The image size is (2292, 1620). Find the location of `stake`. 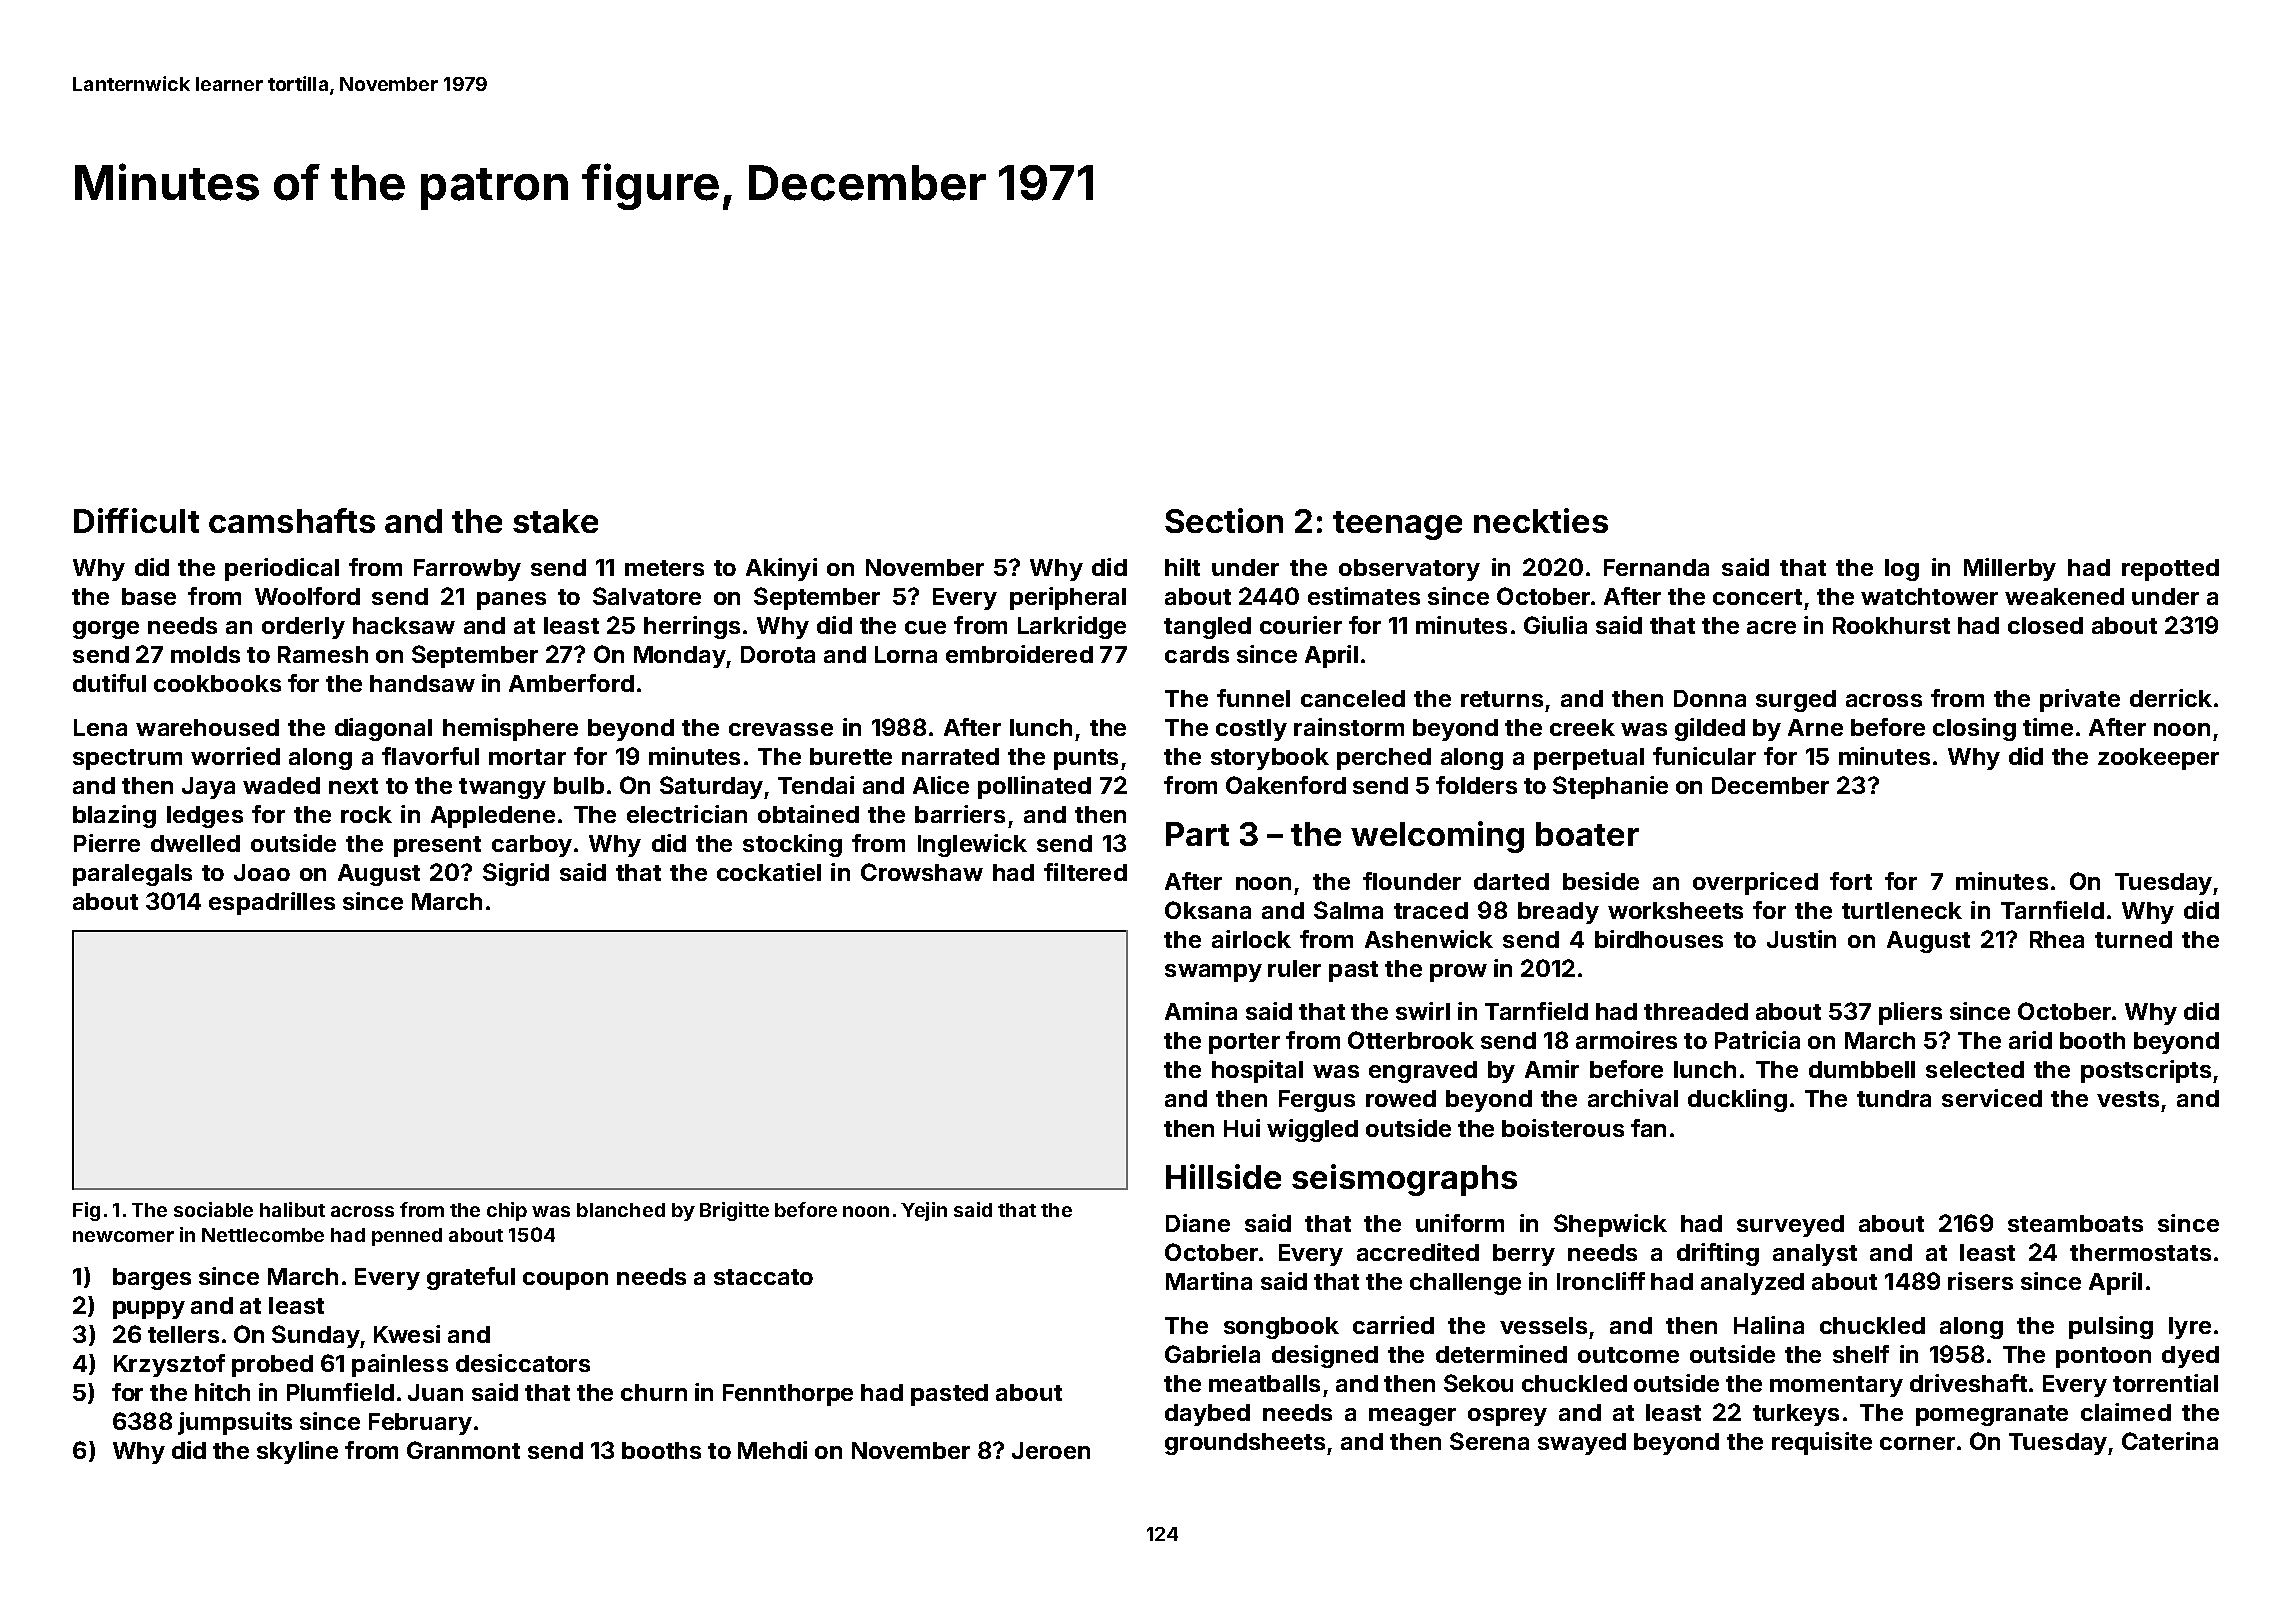

stake is located at coordinates (555, 521).
